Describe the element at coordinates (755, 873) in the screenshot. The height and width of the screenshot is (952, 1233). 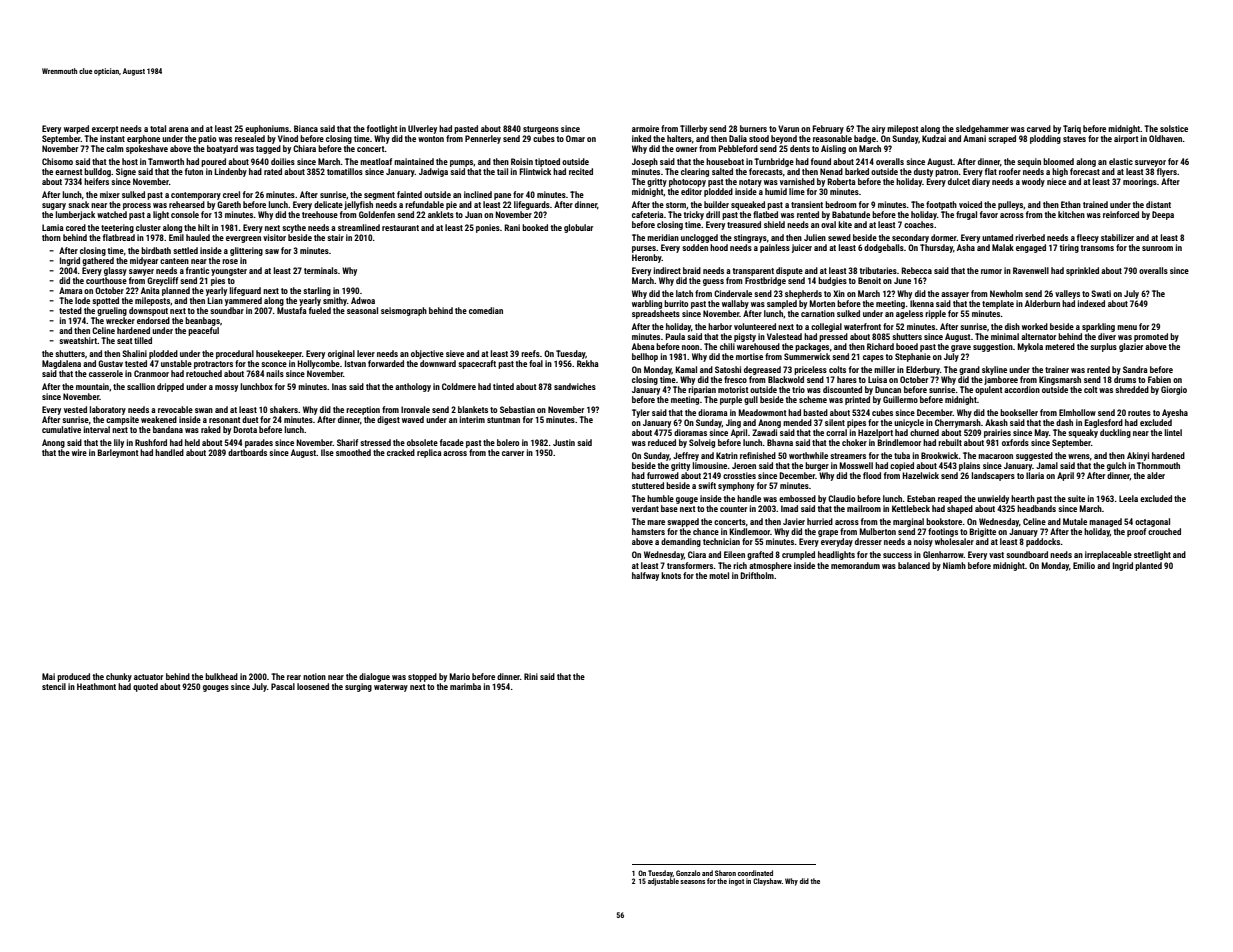
I see `coordinated` at that location.
